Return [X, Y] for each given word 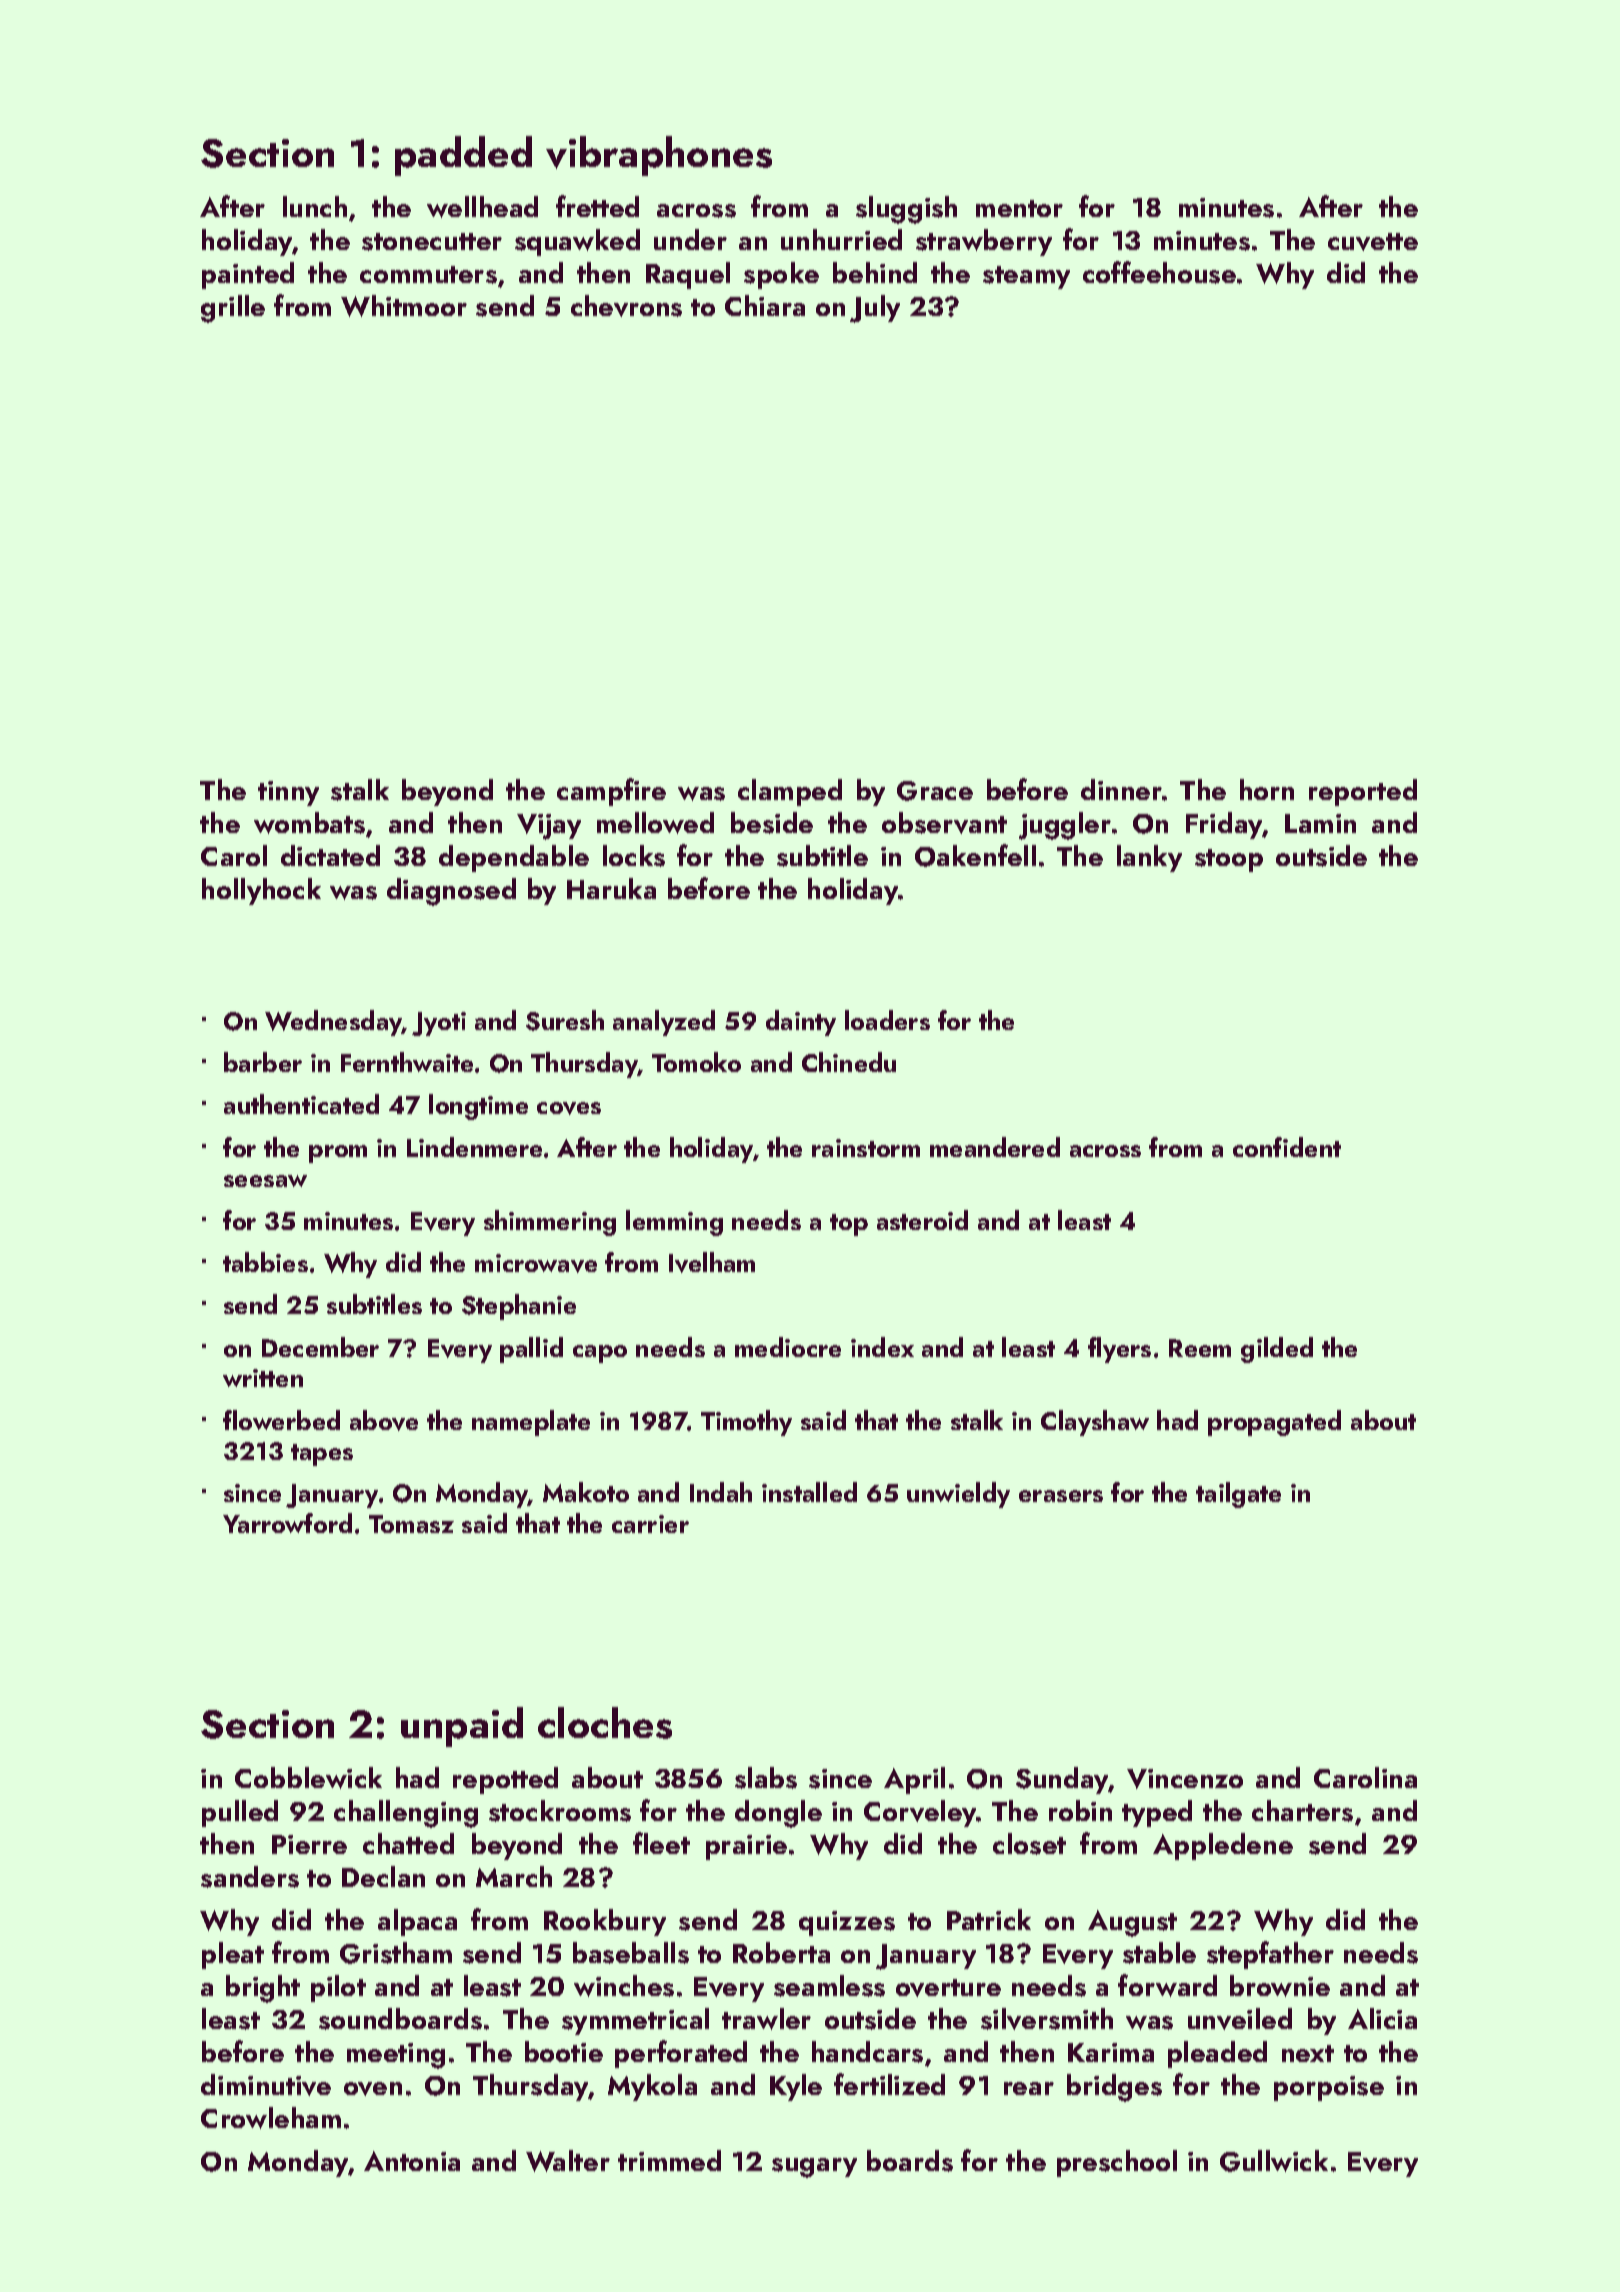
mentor [1019, 208]
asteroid [922, 1220]
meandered [995, 1147]
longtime [478, 1107]
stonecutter [432, 242]
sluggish [906, 210]
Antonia [412, 2161]
